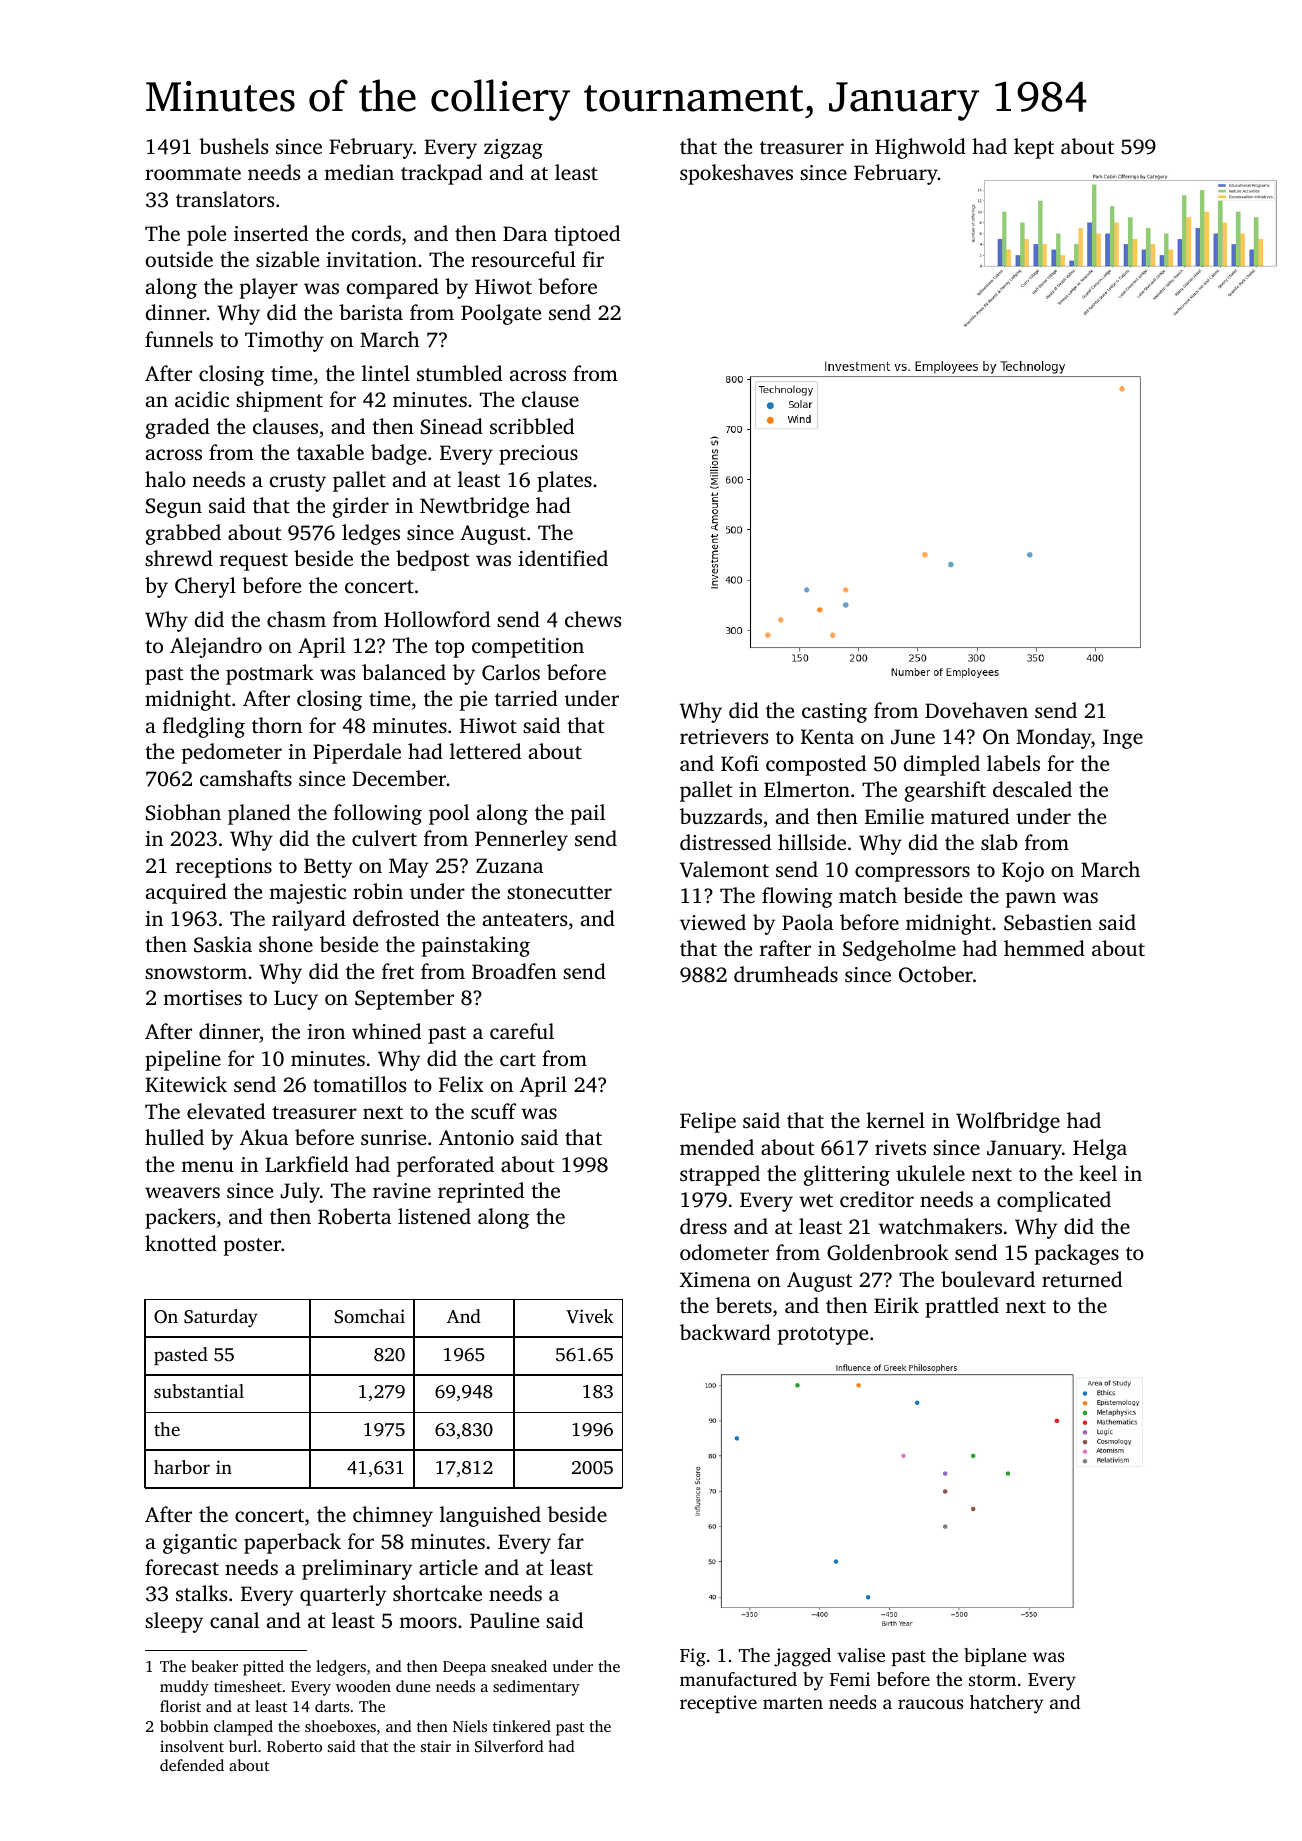 The image size is (1302, 1841). What do you see at coordinates (976, 710) in the screenshot?
I see `Dovehaven` at bounding box center [976, 710].
